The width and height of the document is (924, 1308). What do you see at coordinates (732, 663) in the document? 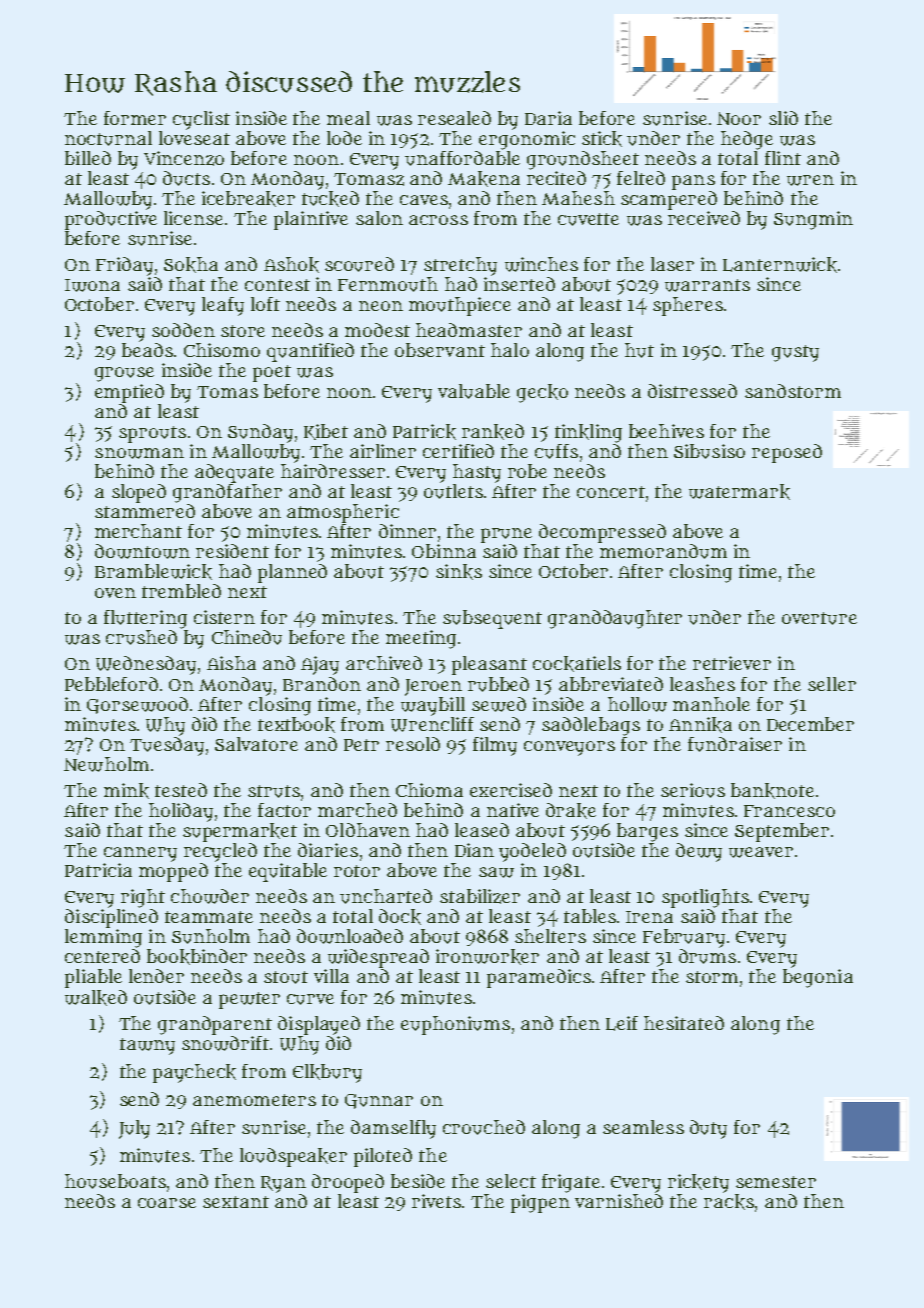
I see `retriever` at bounding box center [732, 663].
